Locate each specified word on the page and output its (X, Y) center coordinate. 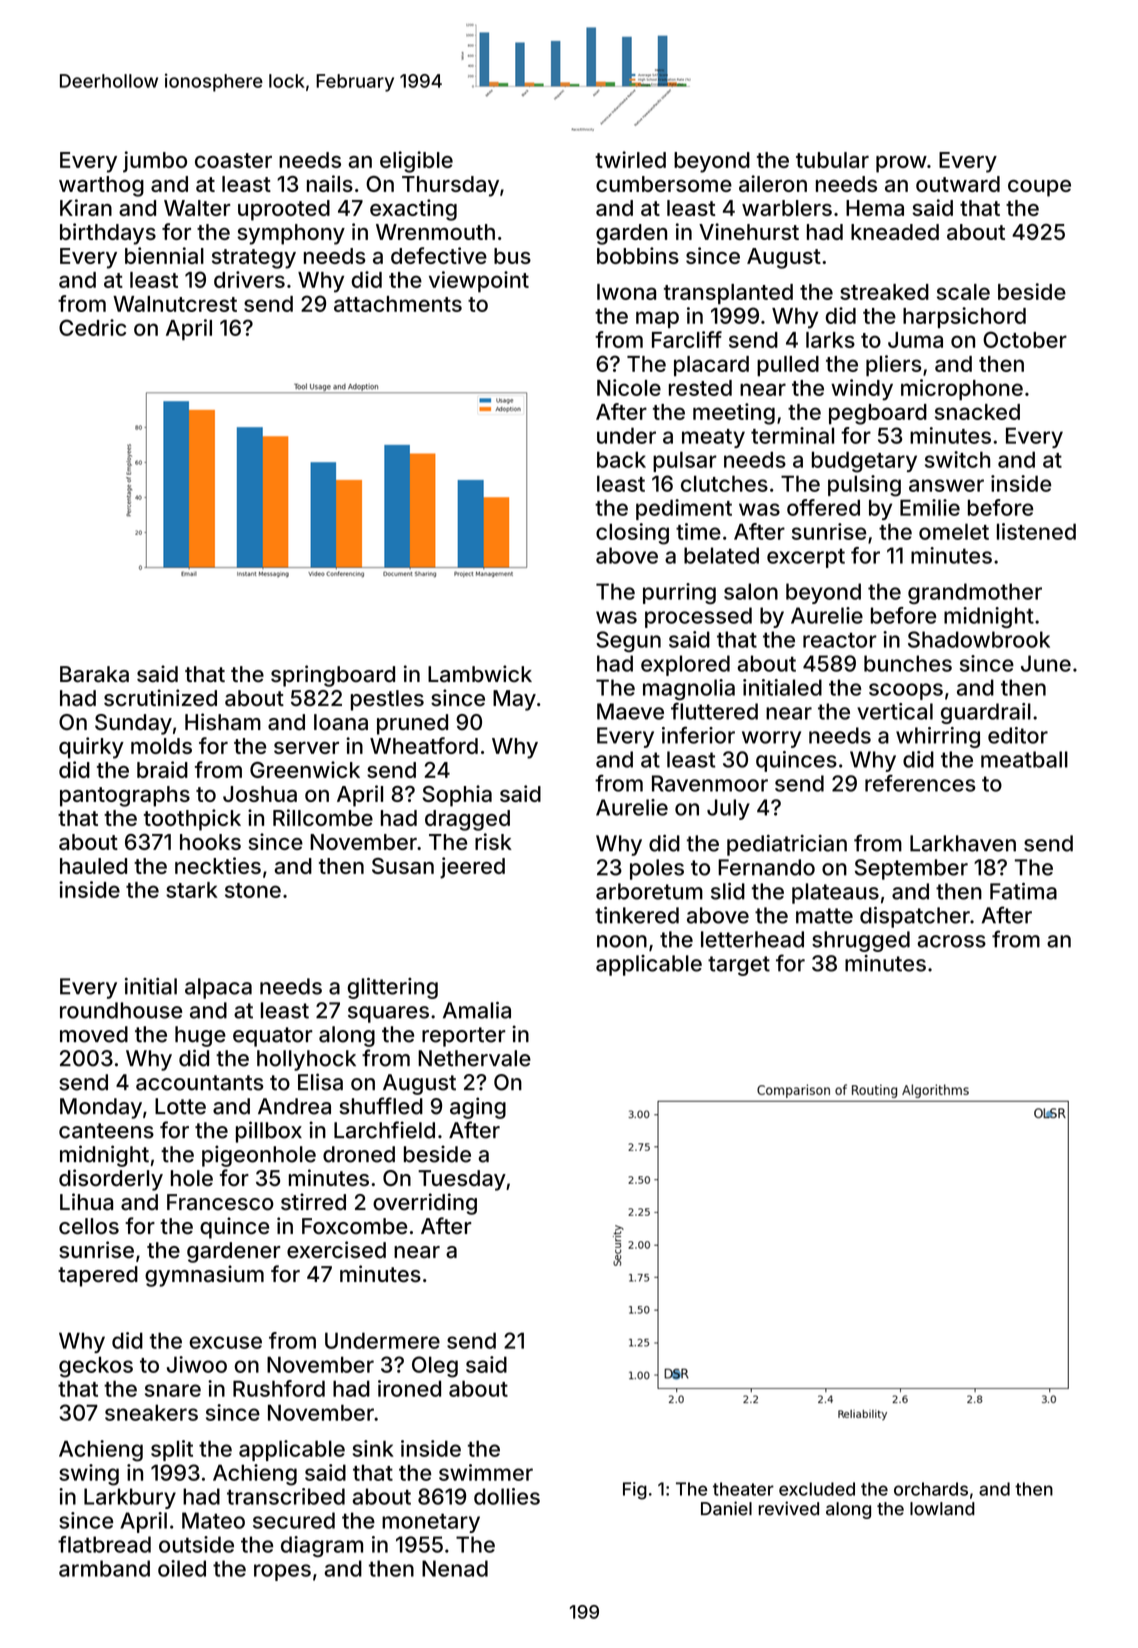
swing (89, 1475)
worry (771, 739)
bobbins (638, 255)
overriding (425, 1204)
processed (698, 617)
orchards (931, 1489)
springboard (333, 676)
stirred (313, 1202)
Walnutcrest (175, 304)
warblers (787, 208)
